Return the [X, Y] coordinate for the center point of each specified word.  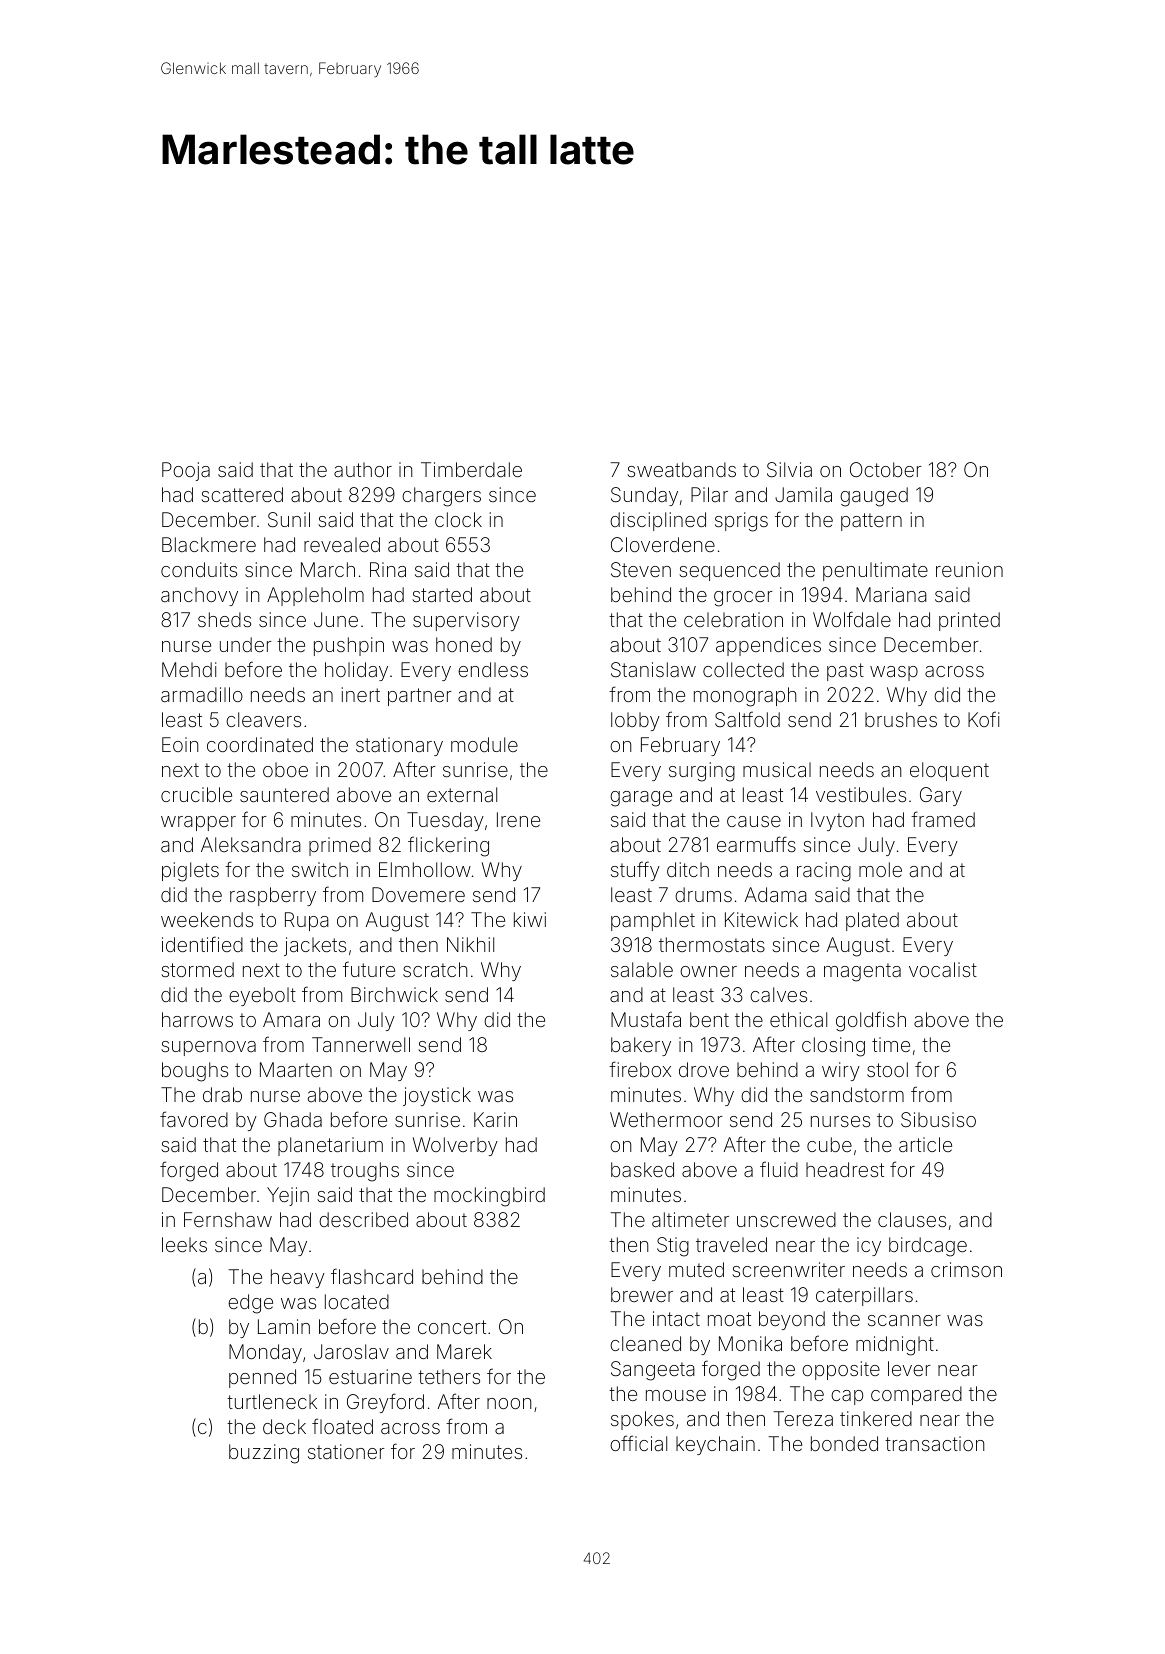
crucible [196, 794]
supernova [208, 1048]
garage [641, 799]
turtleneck [272, 1401]
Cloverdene [663, 544]
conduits [199, 569]
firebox [640, 1069]
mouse [676, 1395]
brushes [901, 719]
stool [887, 1069]
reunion [969, 569]
